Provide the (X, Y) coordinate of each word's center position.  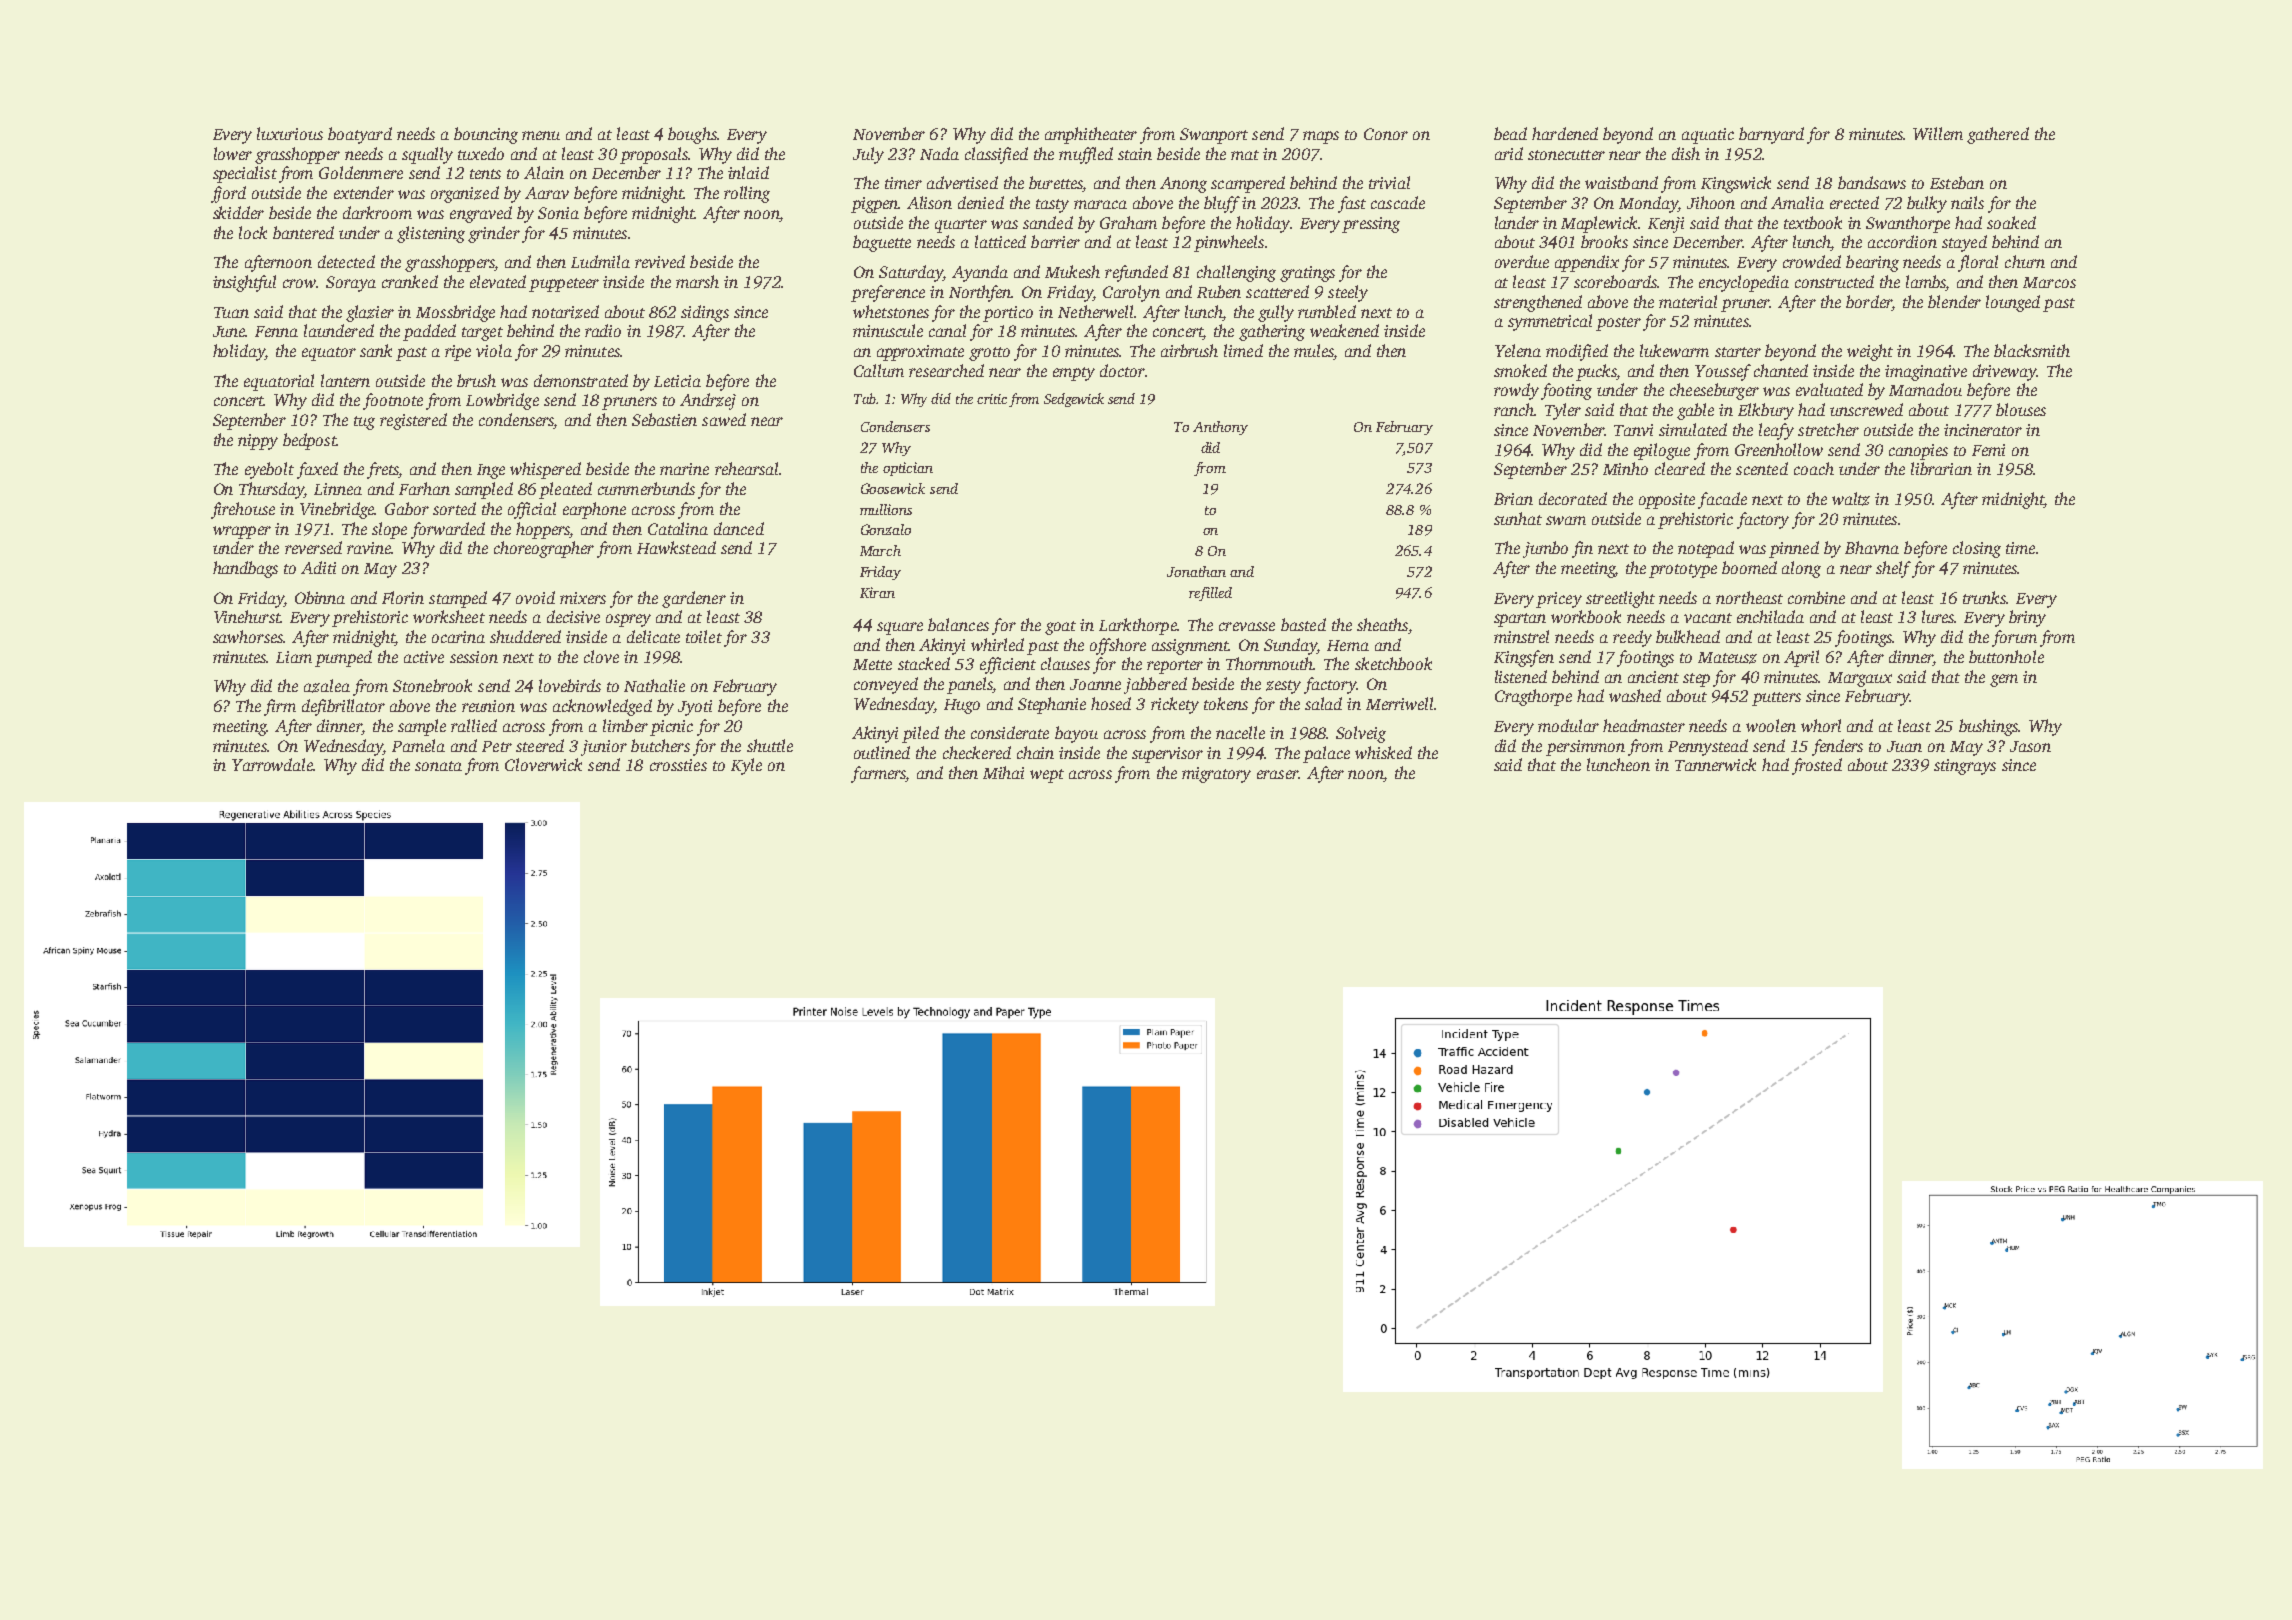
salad (1323, 703)
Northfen (980, 293)
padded (429, 332)
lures (1938, 616)
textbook (1813, 222)
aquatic (1708, 136)
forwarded (448, 530)
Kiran (877, 592)
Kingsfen (1524, 658)
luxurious (290, 133)
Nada (939, 153)
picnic (671, 728)
